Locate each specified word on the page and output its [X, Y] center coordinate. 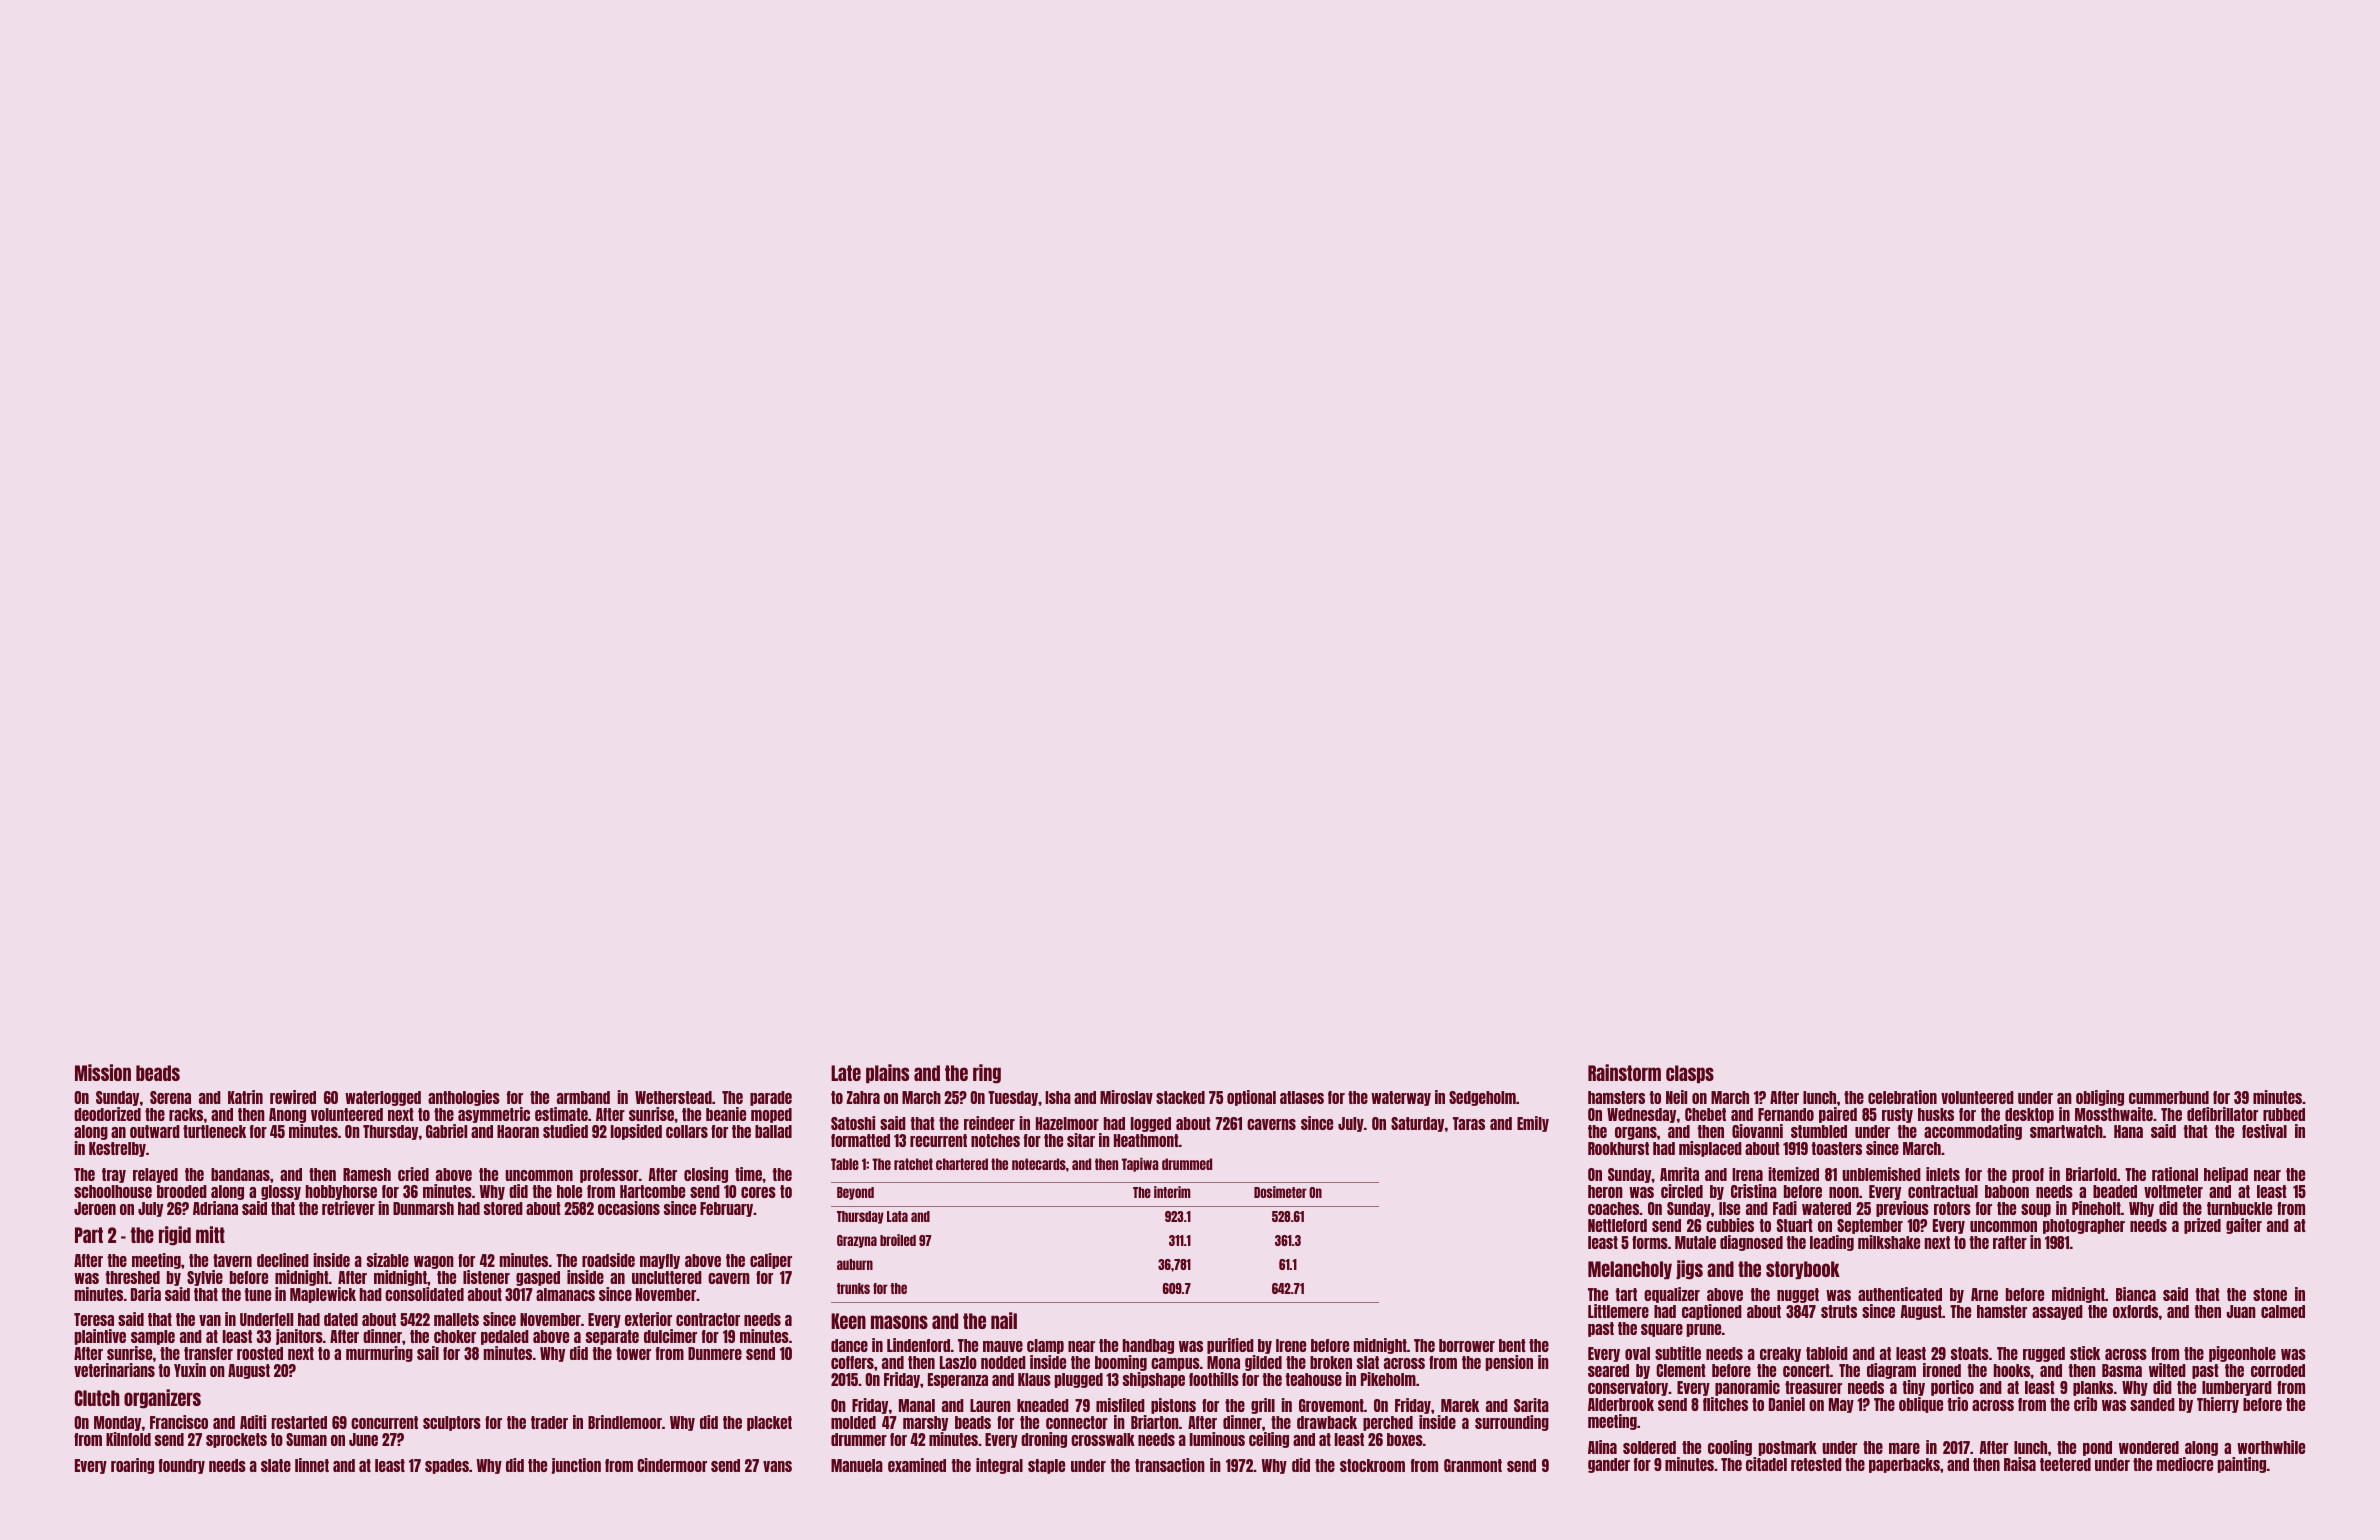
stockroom [1372, 1465]
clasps [1690, 1074]
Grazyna [857, 1241]
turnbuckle [2239, 1208]
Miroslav [1126, 1097]
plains [887, 1073]
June [363, 1439]
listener [486, 1277]
